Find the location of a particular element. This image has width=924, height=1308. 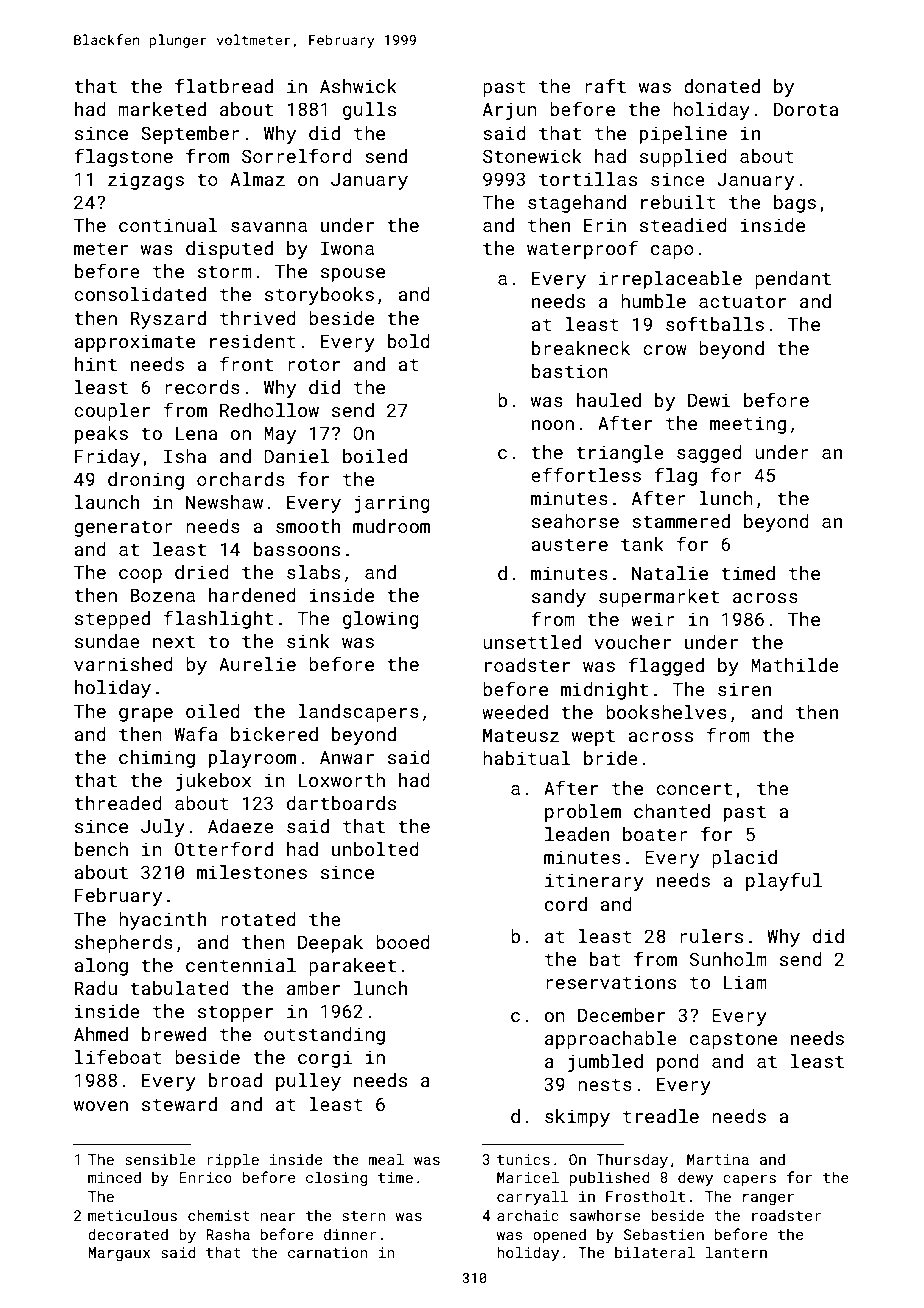

flatbread is located at coordinates (224, 85).
